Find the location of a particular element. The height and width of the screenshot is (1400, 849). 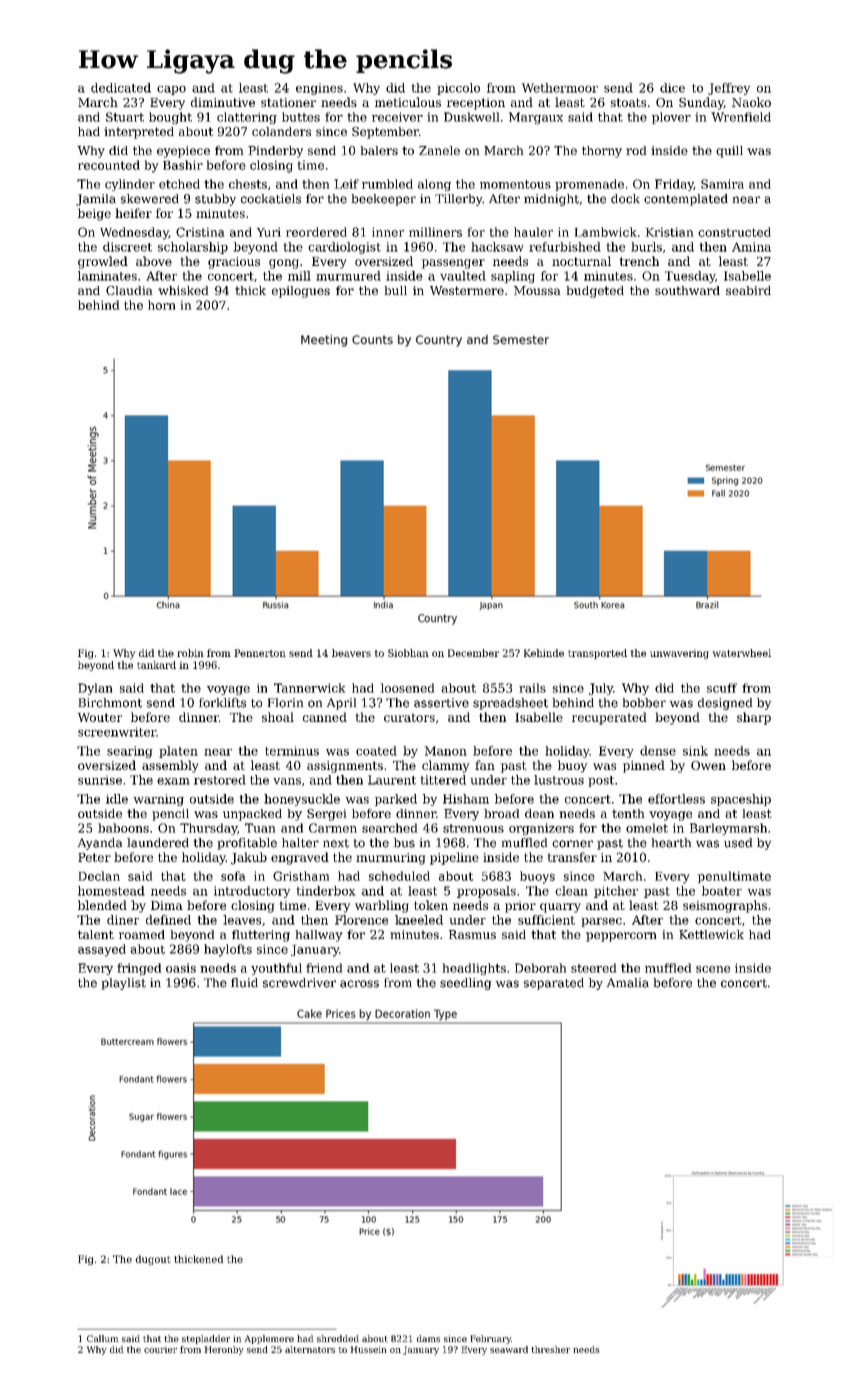

reception is located at coordinates (476, 104).
